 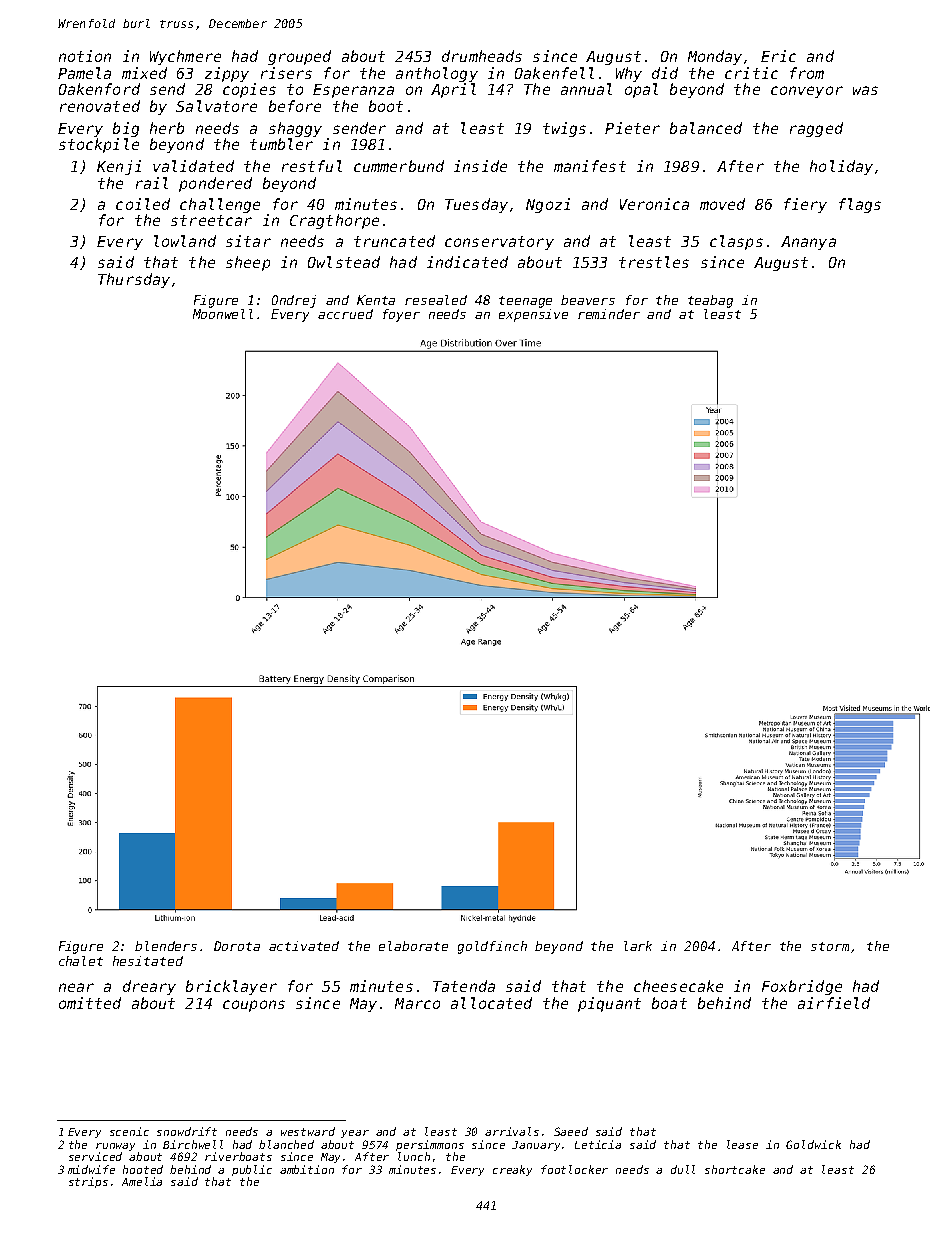 I want to click on storm, so click(x=830, y=946).
